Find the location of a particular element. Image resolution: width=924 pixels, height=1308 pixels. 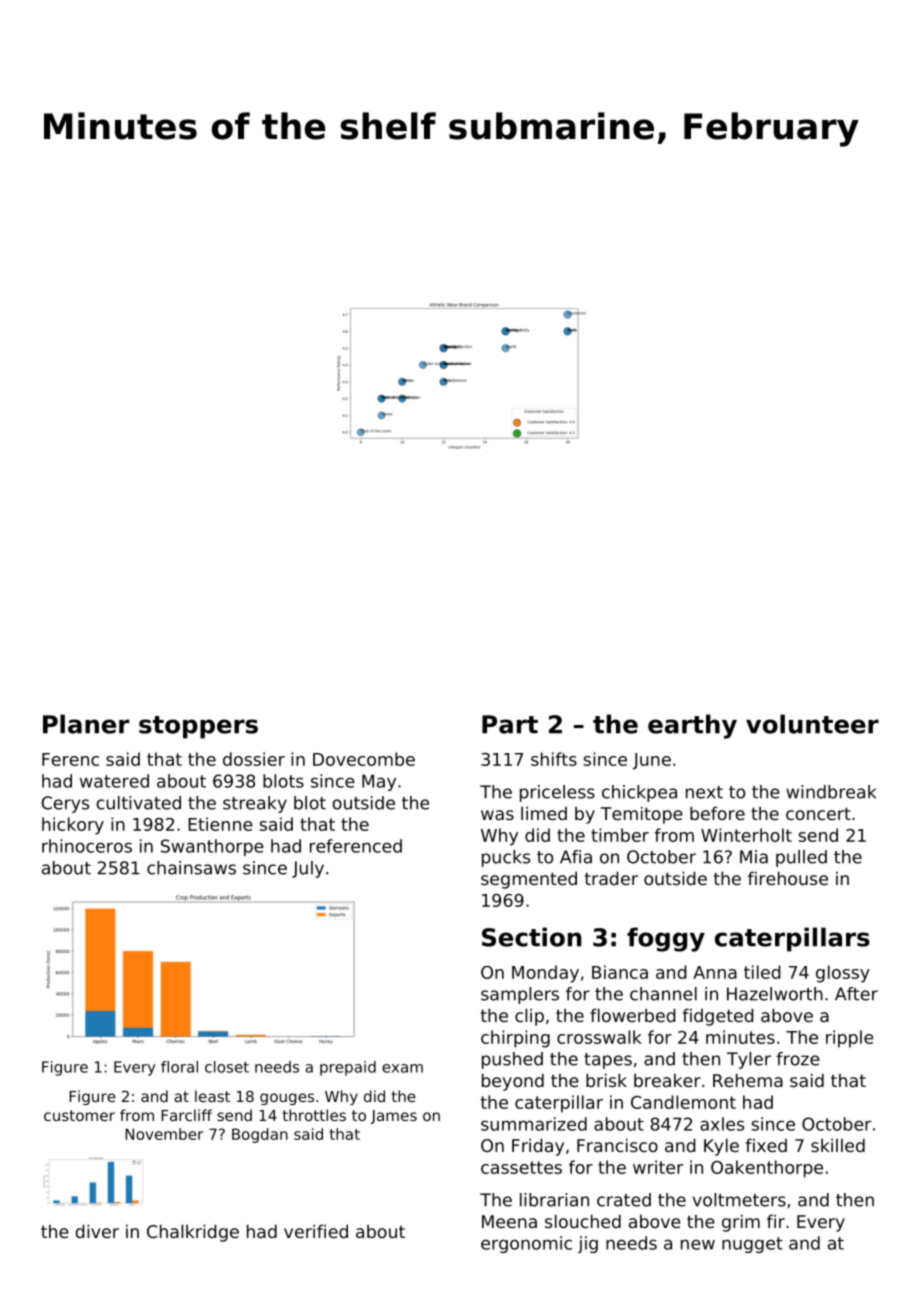

Part is located at coordinates (510, 724).
